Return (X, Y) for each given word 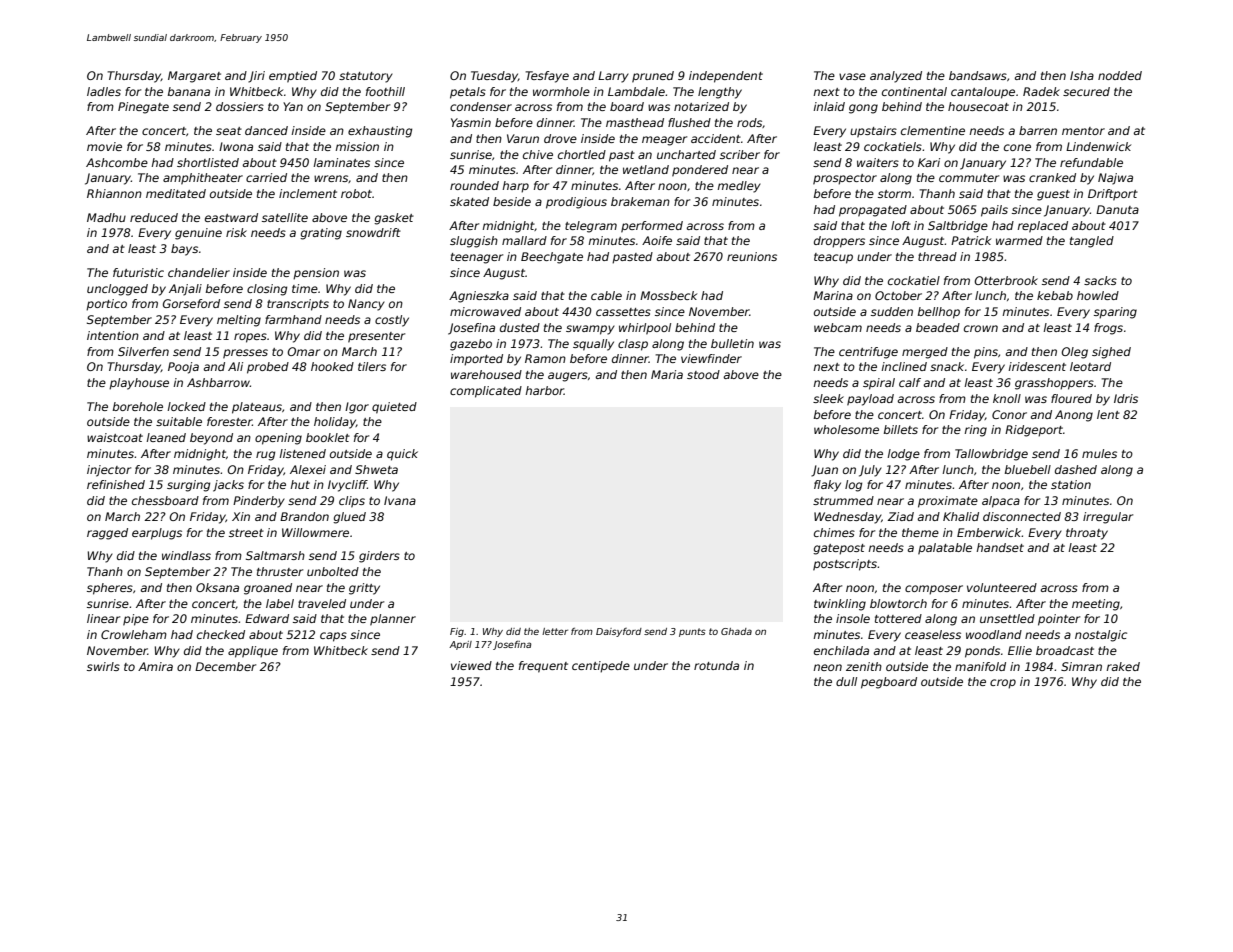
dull (846, 681)
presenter (376, 337)
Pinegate (143, 108)
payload (870, 400)
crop (1003, 684)
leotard (1090, 366)
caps (333, 637)
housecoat (978, 106)
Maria (667, 374)
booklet (328, 437)
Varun (523, 138)
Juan (824, 471)
